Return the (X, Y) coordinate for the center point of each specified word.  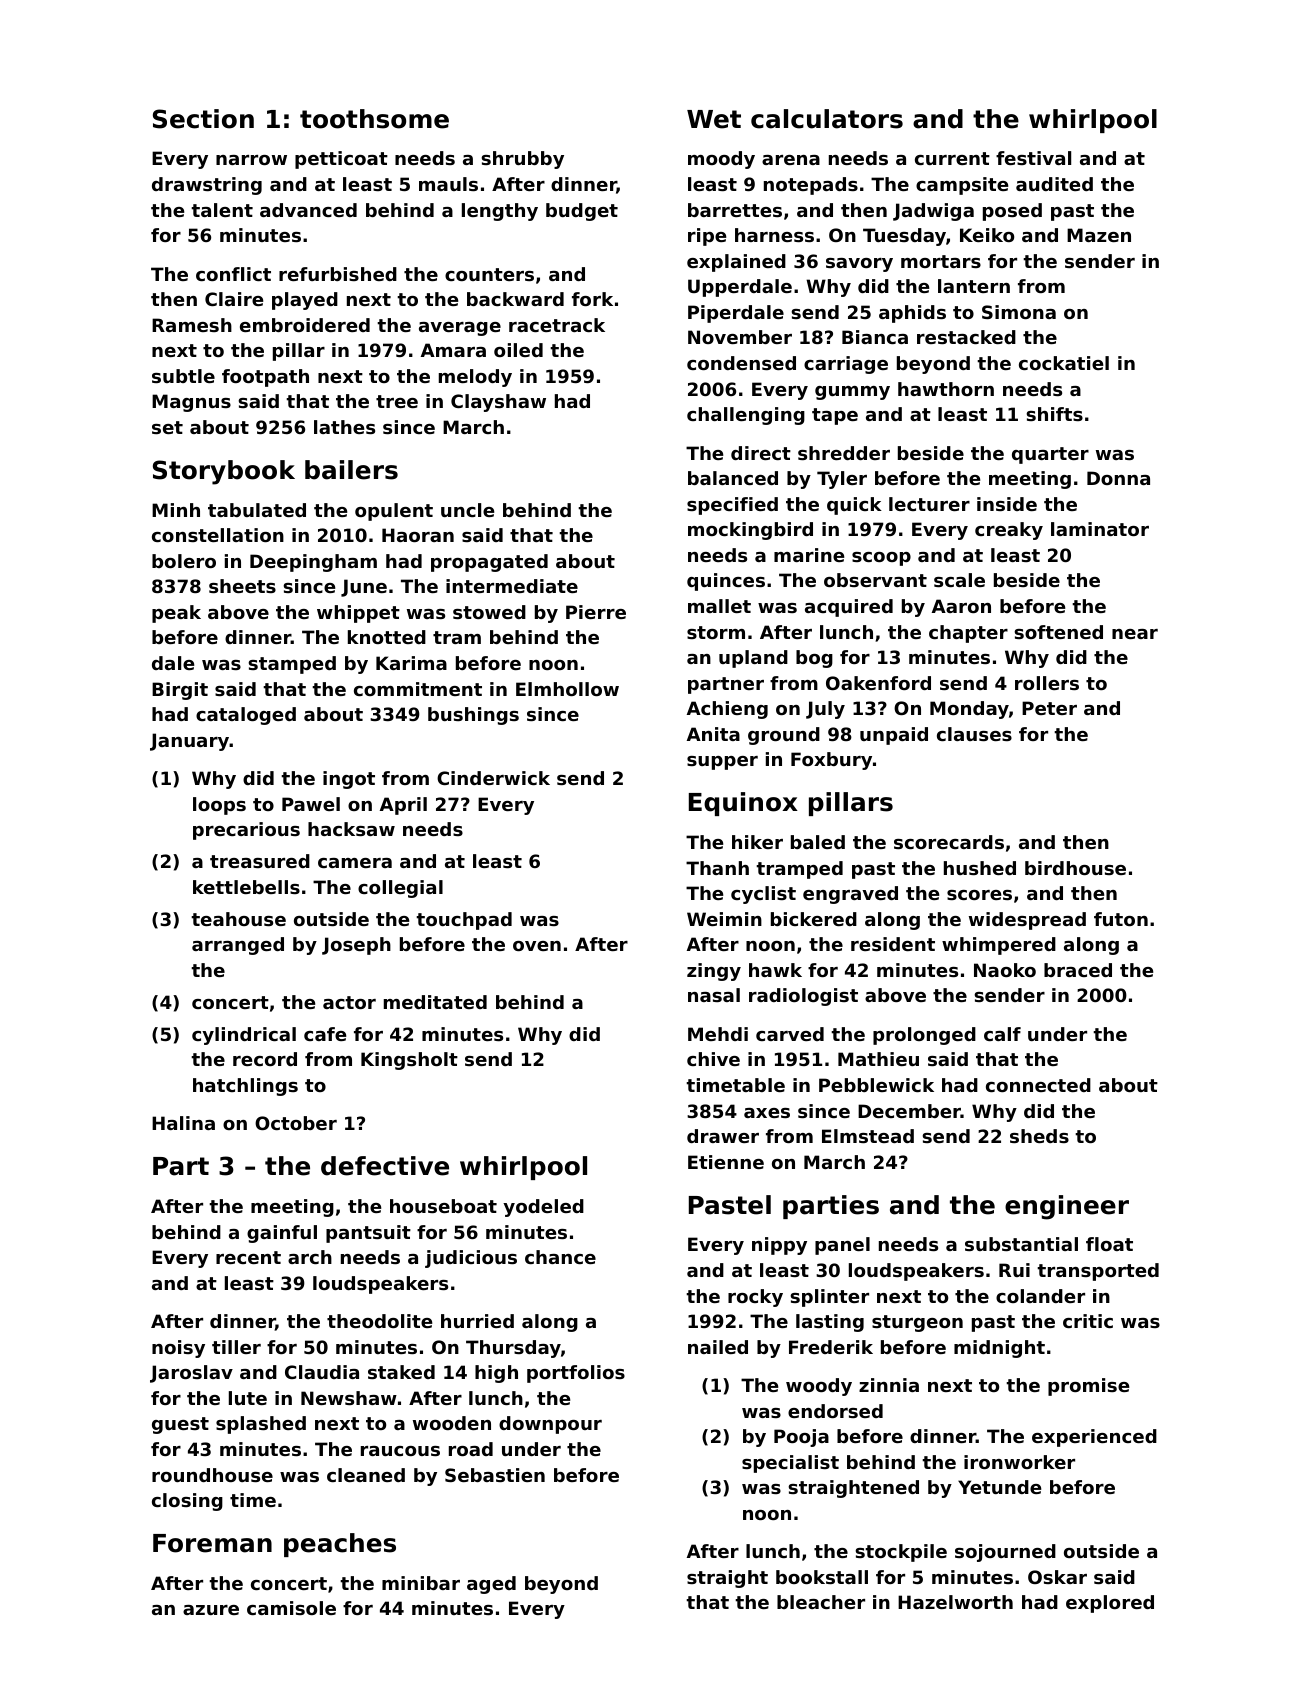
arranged (238, 946)
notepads (811, 186)
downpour (550, 1425)
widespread (1027, 921)
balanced (733, 478)
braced (1078, 970)
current (952, 158)
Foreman (212, 1543)
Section (203, 119)
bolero (184, 561)
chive (713, 1059)
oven (537, 946)
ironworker (1019, 1462)
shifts (1054, 414)
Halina (183, 1123)
